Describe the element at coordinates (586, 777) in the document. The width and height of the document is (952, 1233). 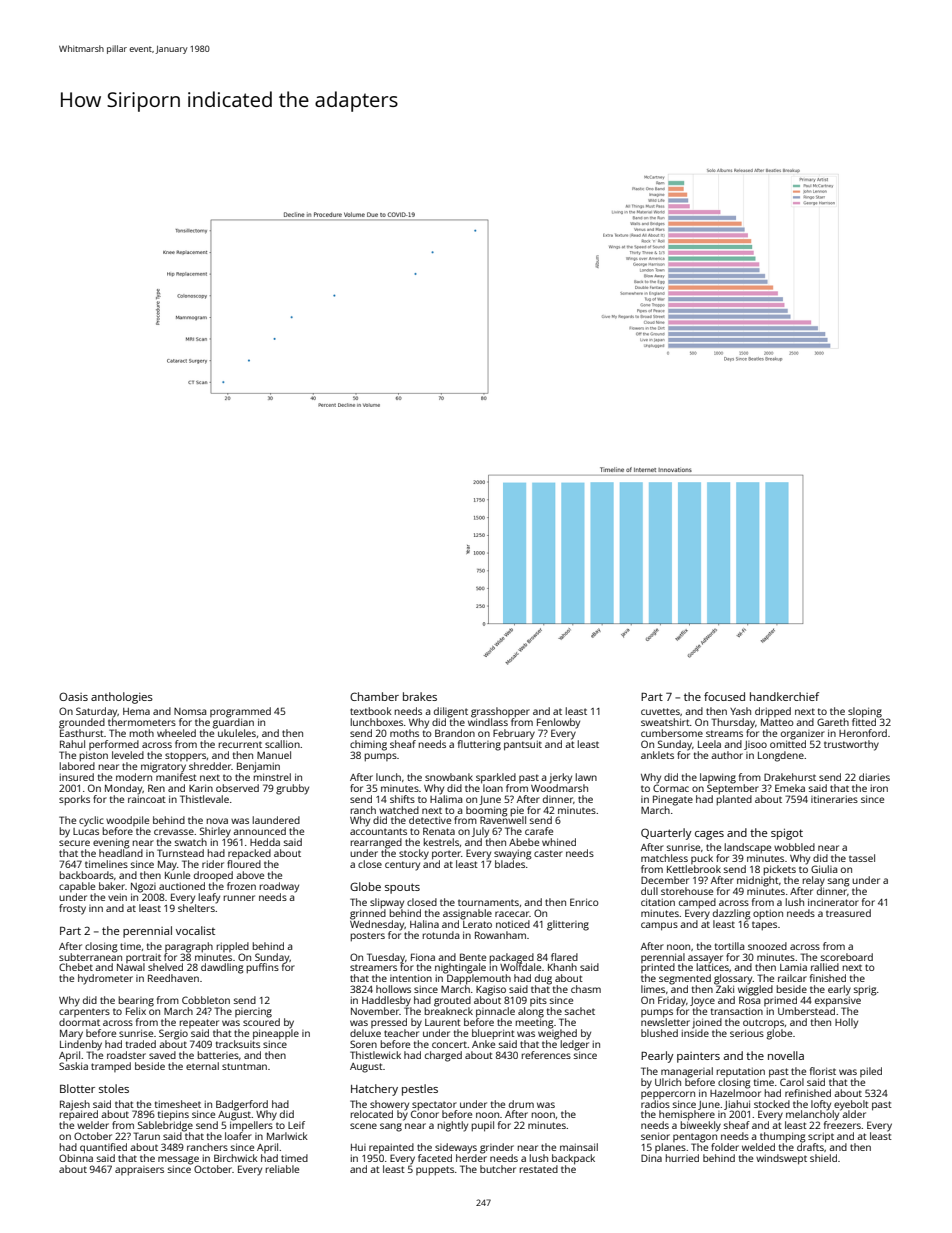
I see `lawn` at that location.
